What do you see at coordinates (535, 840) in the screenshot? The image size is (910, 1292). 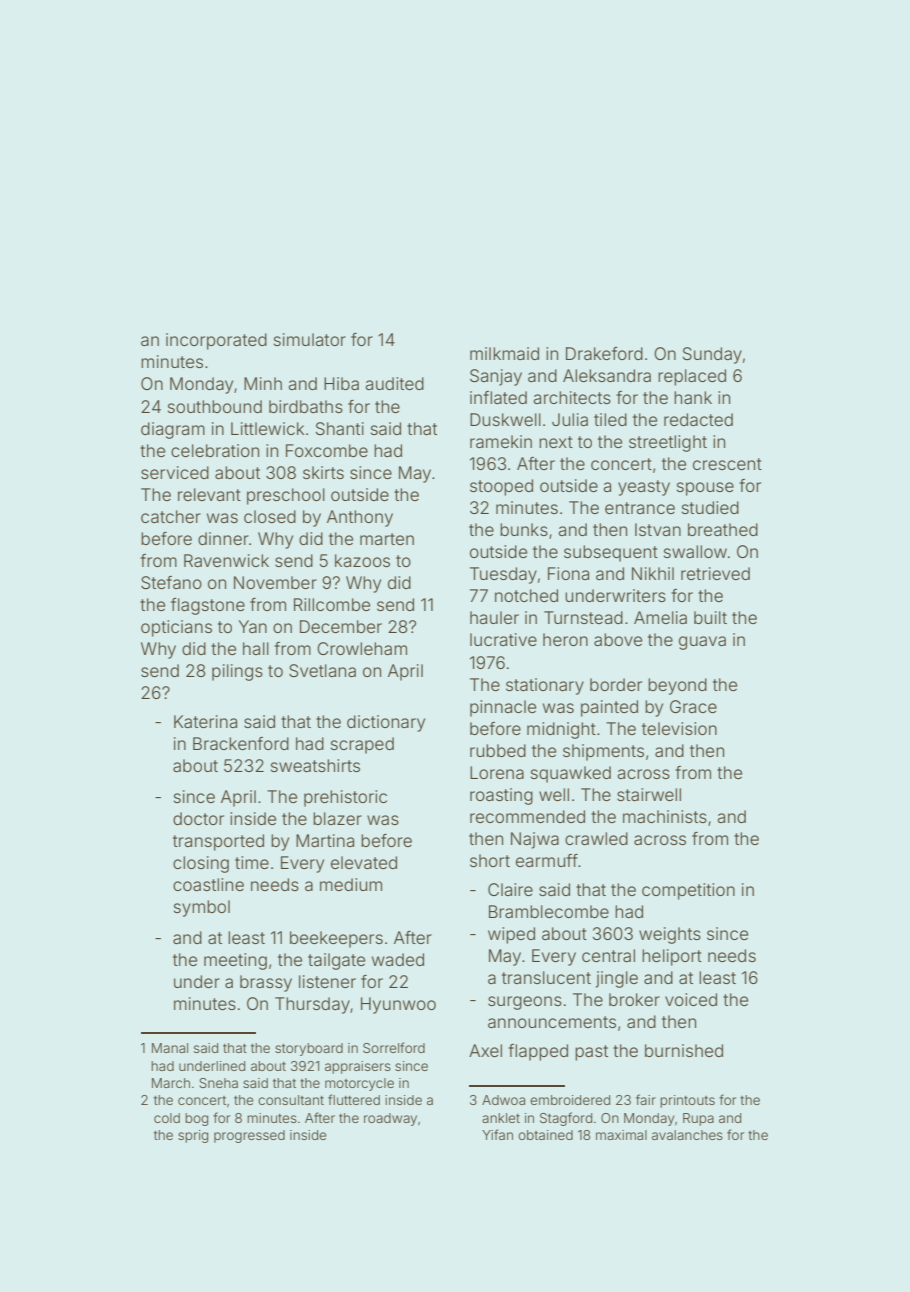 I see `Najwa` at bounding box center [535, 840].
